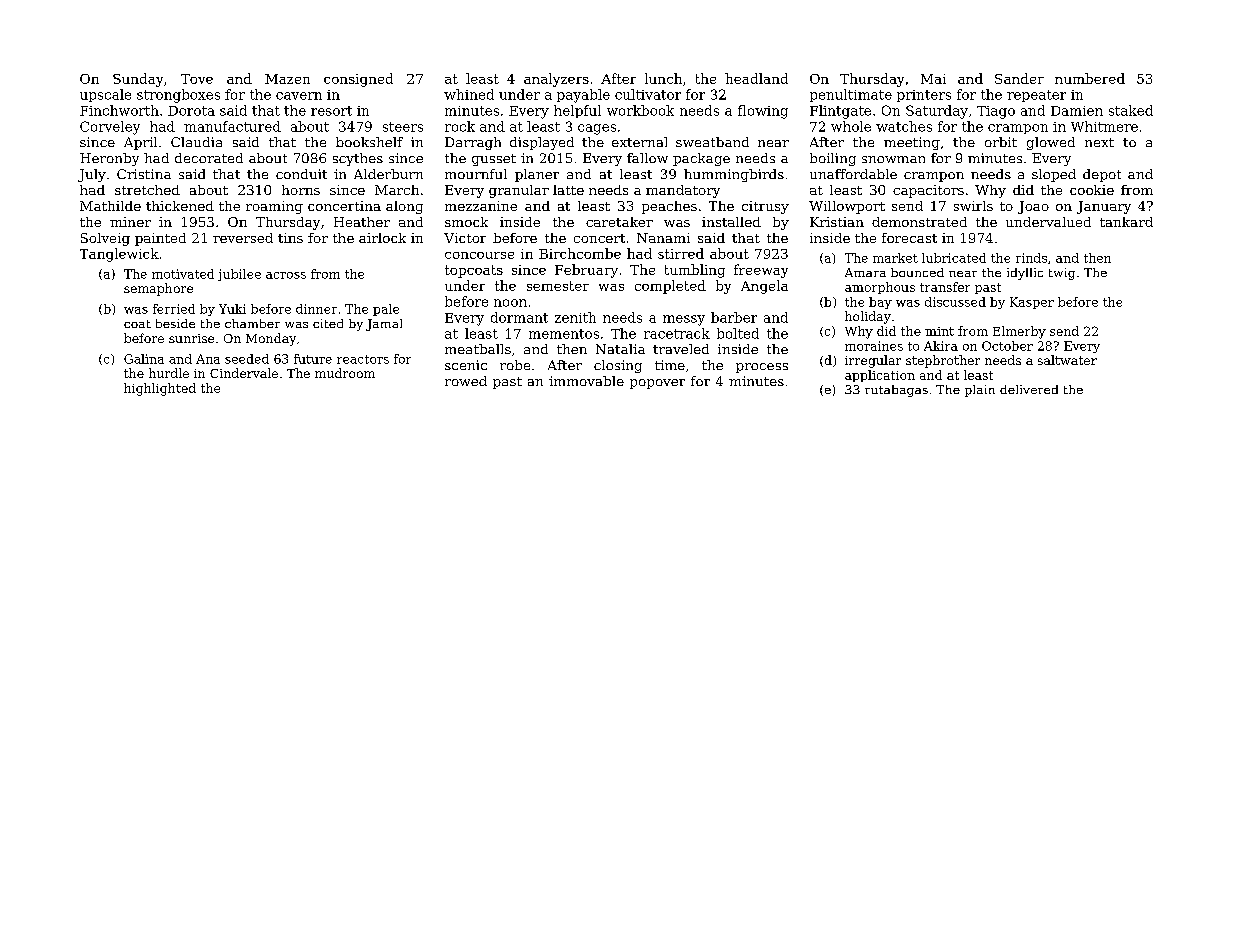  I want to click on peaches, so click(669, 207).
